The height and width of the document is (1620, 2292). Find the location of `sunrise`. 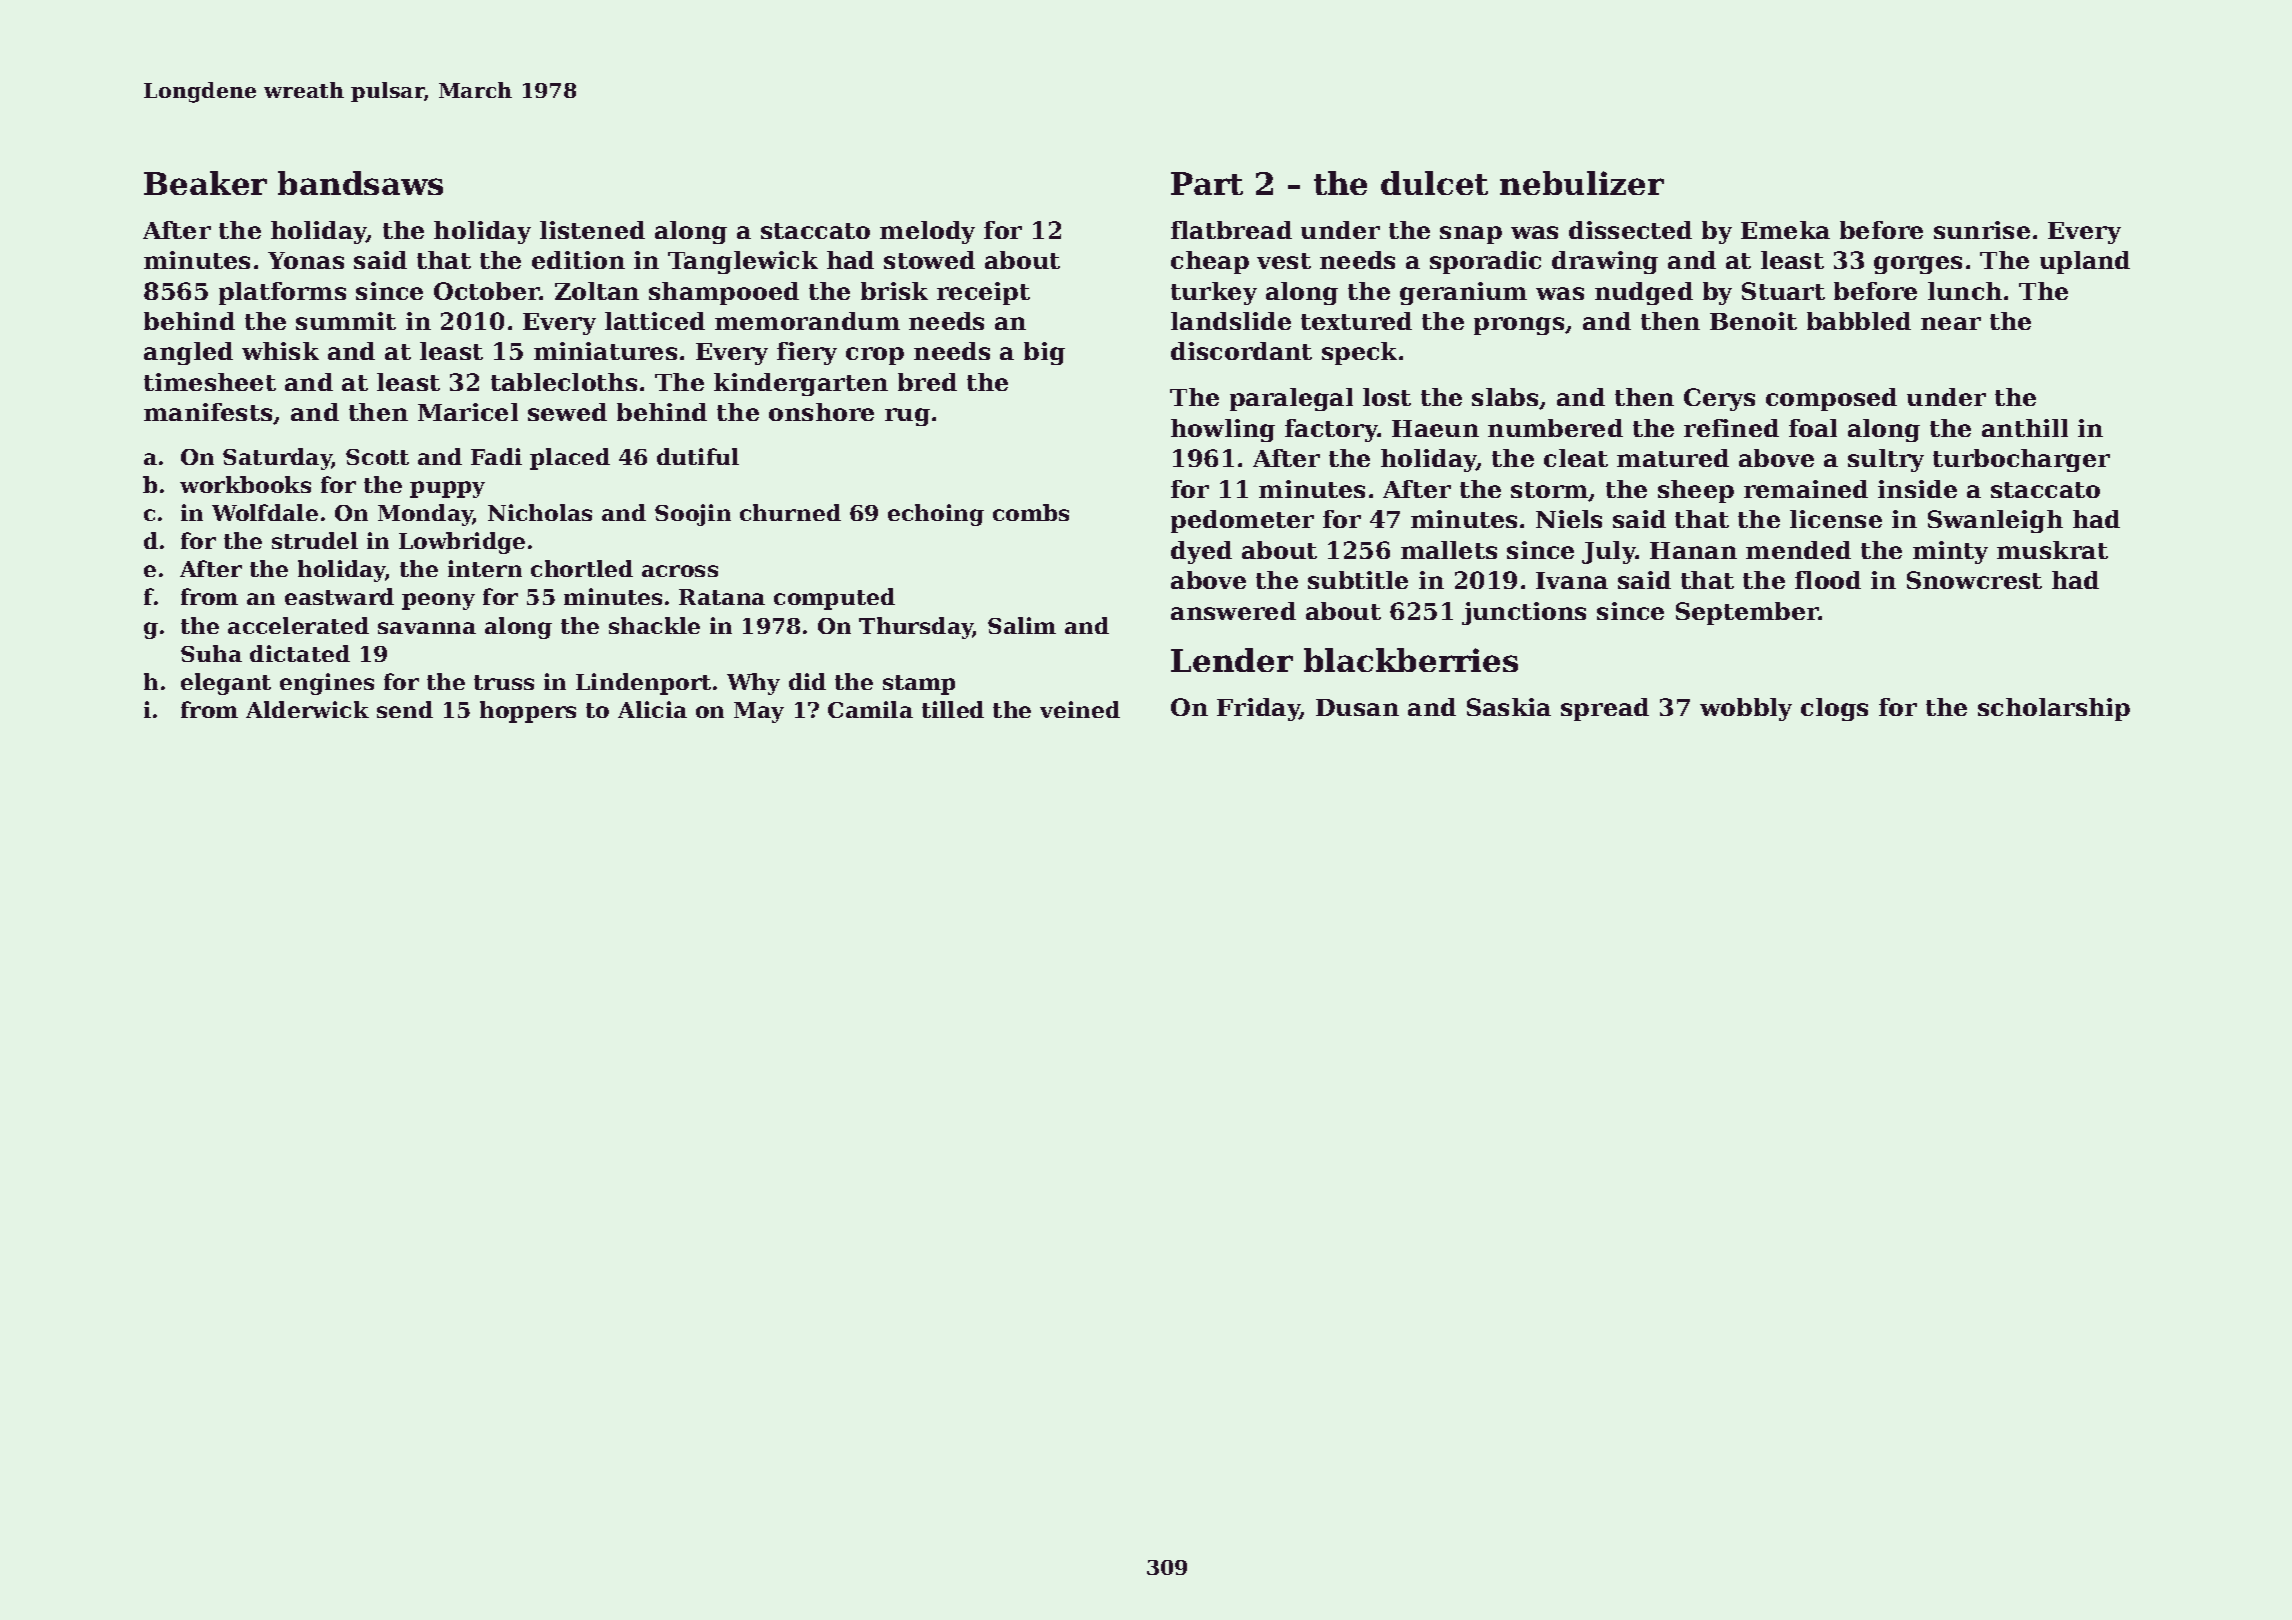

sunrise is located at coordinates (1982, 230).
